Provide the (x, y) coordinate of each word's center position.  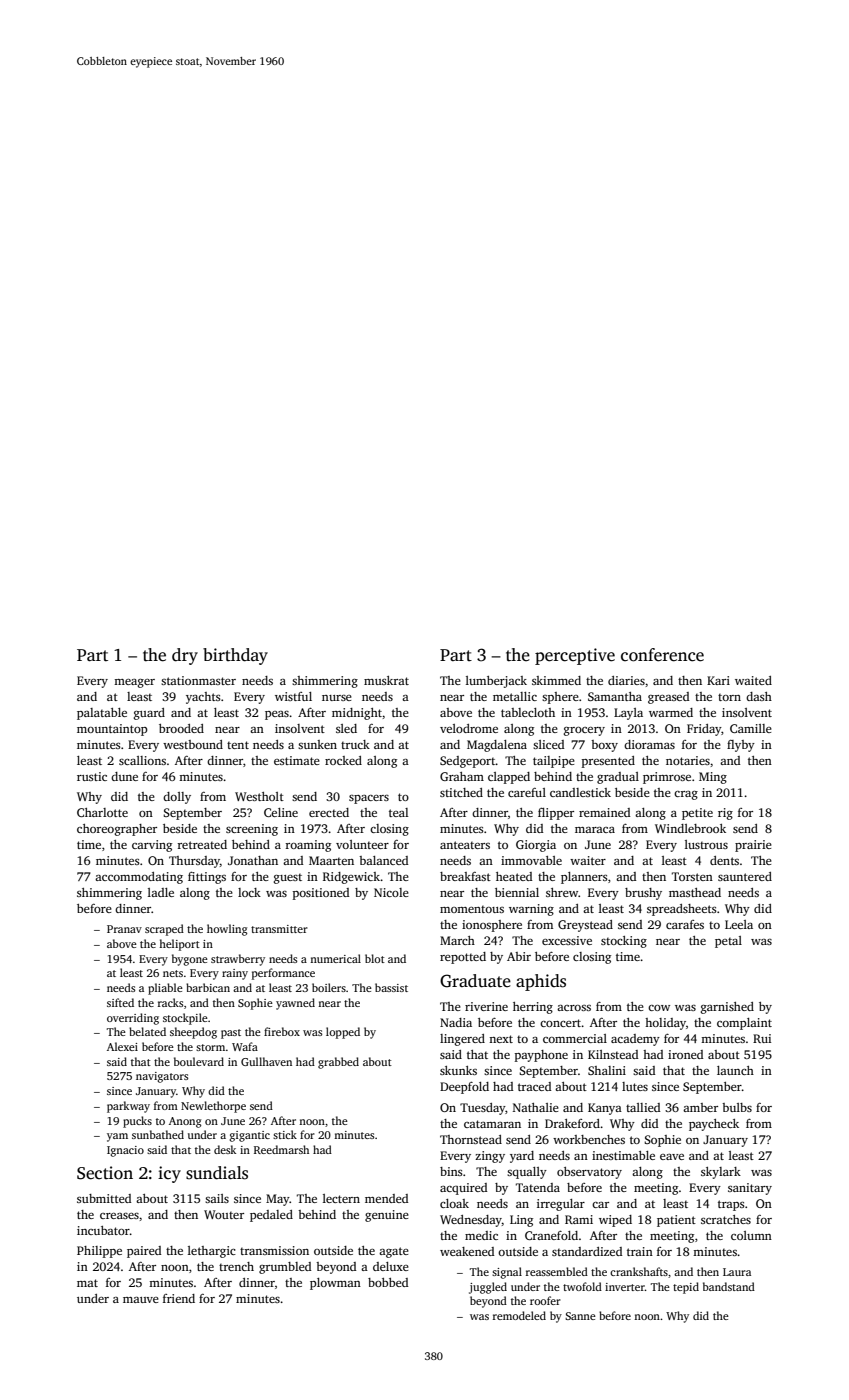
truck (355, 744)
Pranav (124, 929)
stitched (461, 792)
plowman (335, 1284)
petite (697, 814)
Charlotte (102, 812)
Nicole (391, 892)
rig (725, 814)
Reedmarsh (281, 1149)
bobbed (388, 1282)
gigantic (250, 1136)
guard (149, 714)
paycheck (714, 1125)
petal (728, 942)
